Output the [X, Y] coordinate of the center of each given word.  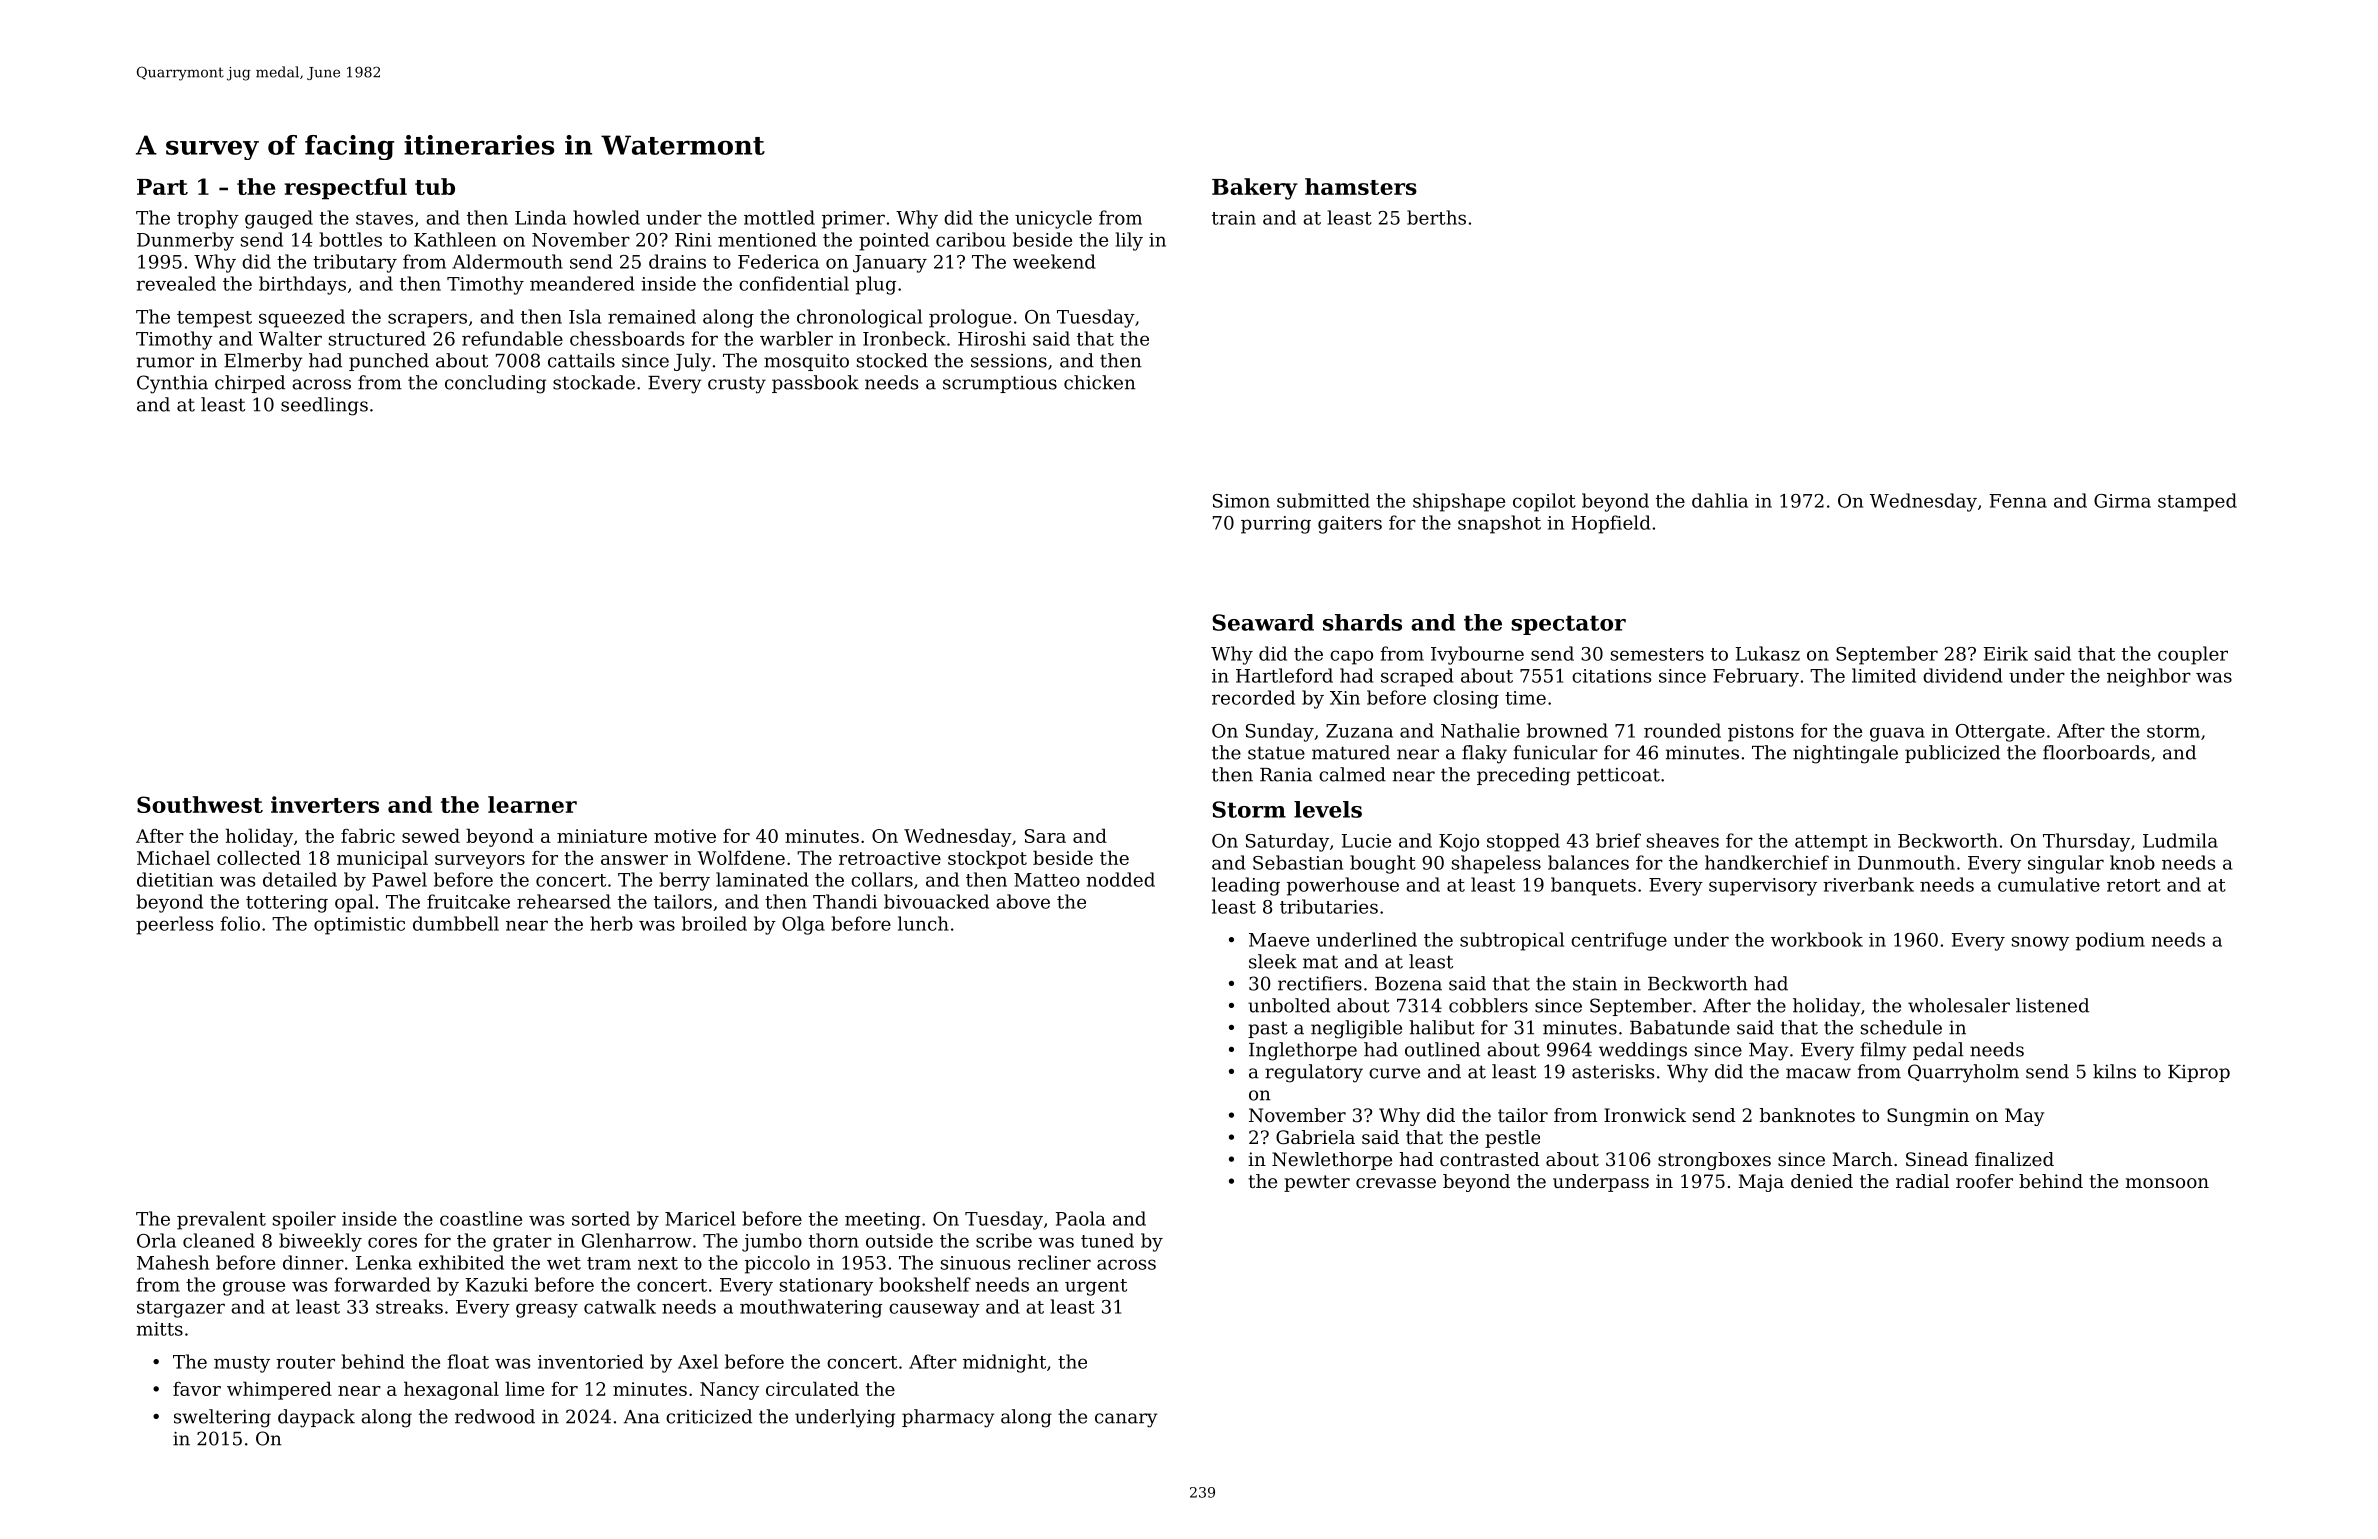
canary [1126, 1420]
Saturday [1287, 842]
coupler [2193, 655]
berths [1436, 217]
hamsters [1361, 186]
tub [435, 186]
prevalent [221, 1220]
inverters [325, 804]
